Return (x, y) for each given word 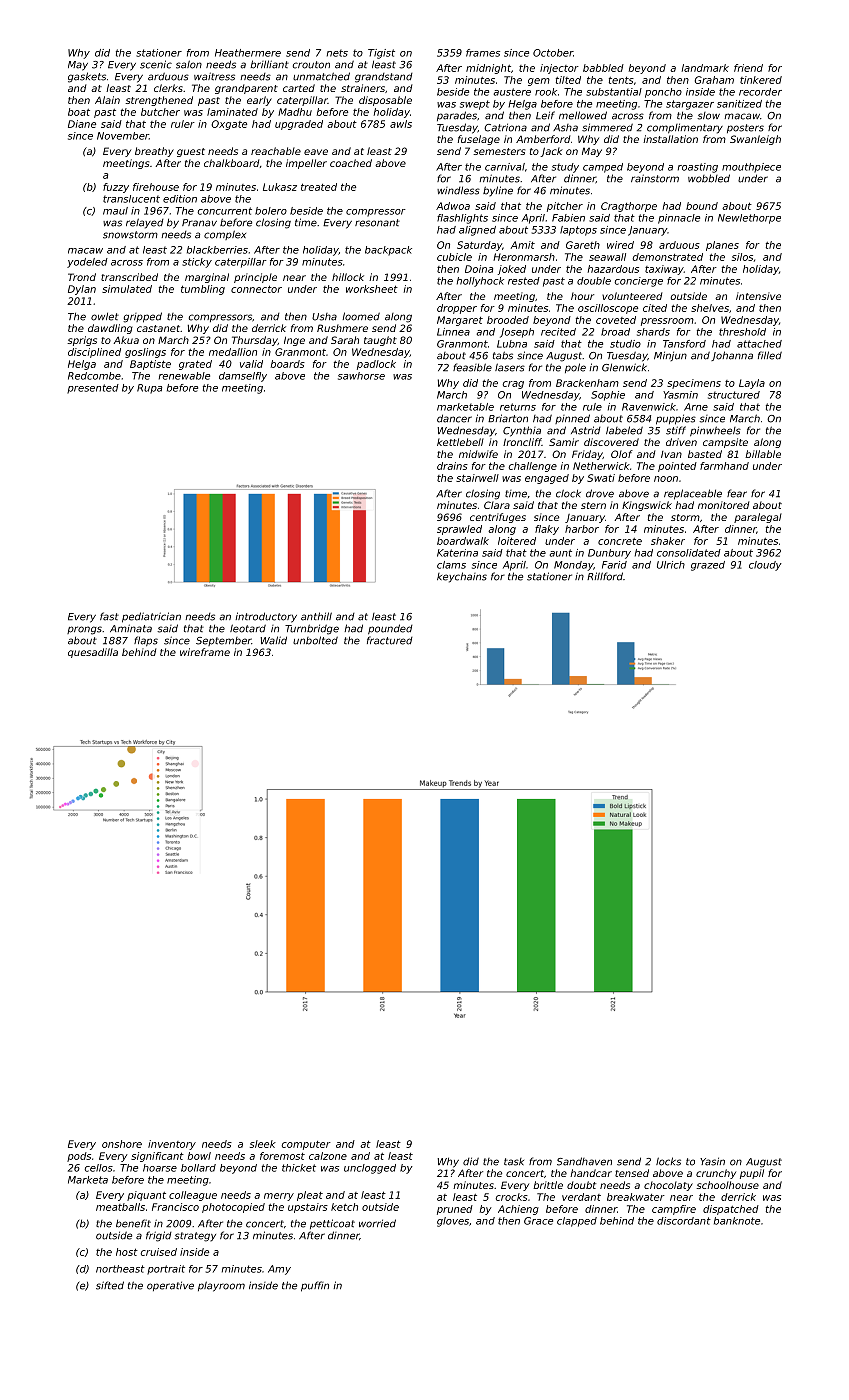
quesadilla (93, 653)
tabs (503, 355)
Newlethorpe (749, 219)
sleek (263, 1144)
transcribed (129, 277)
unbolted (315, 640)
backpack (388, 251)
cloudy (765, 566)
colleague (193, 1196)
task (514, 1162)
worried (377, 1223)
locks (668, 1161)
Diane (82, 124)
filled (770, 355)
